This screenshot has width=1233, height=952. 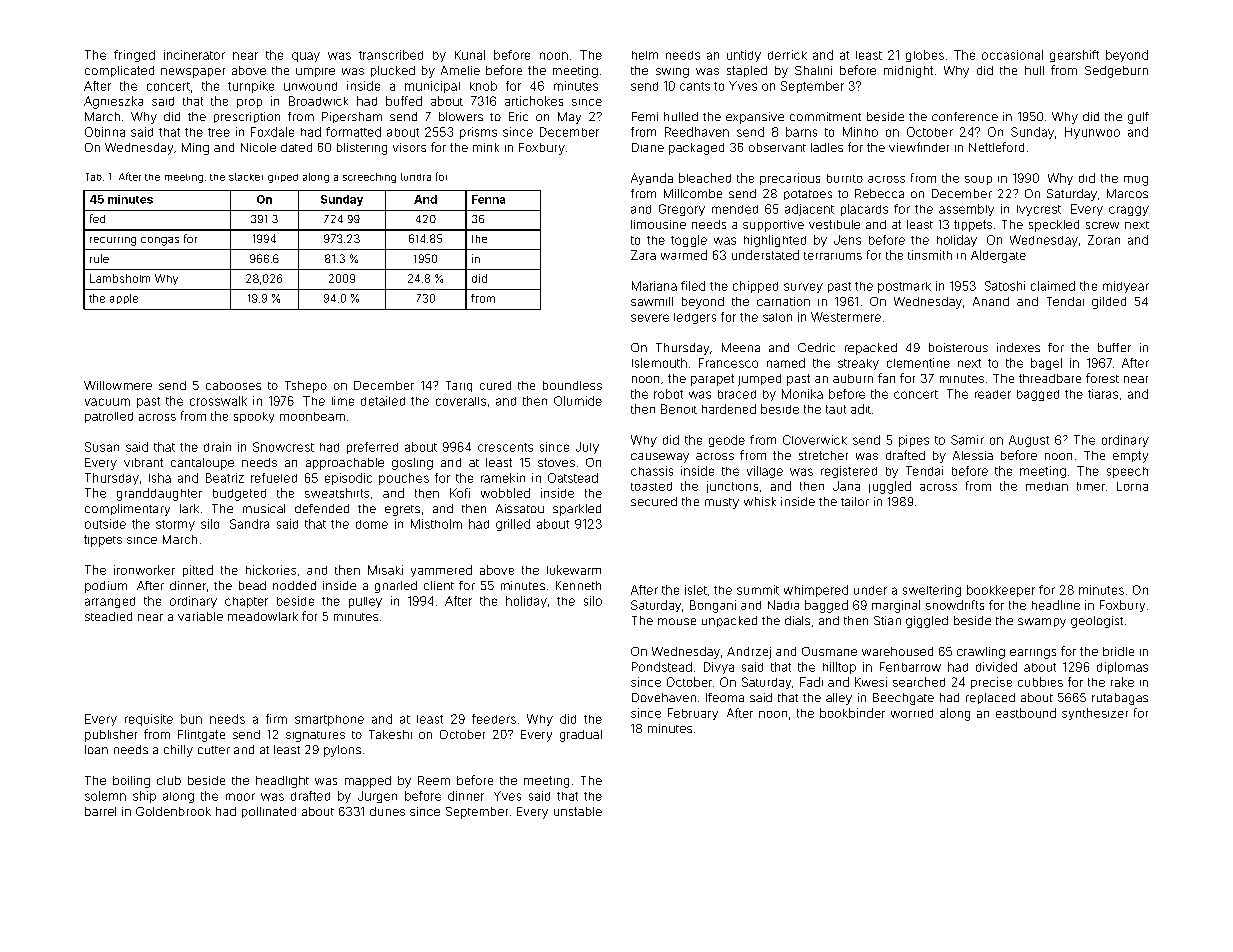 I want to click on geologist, so click(x=1097, y=622).
